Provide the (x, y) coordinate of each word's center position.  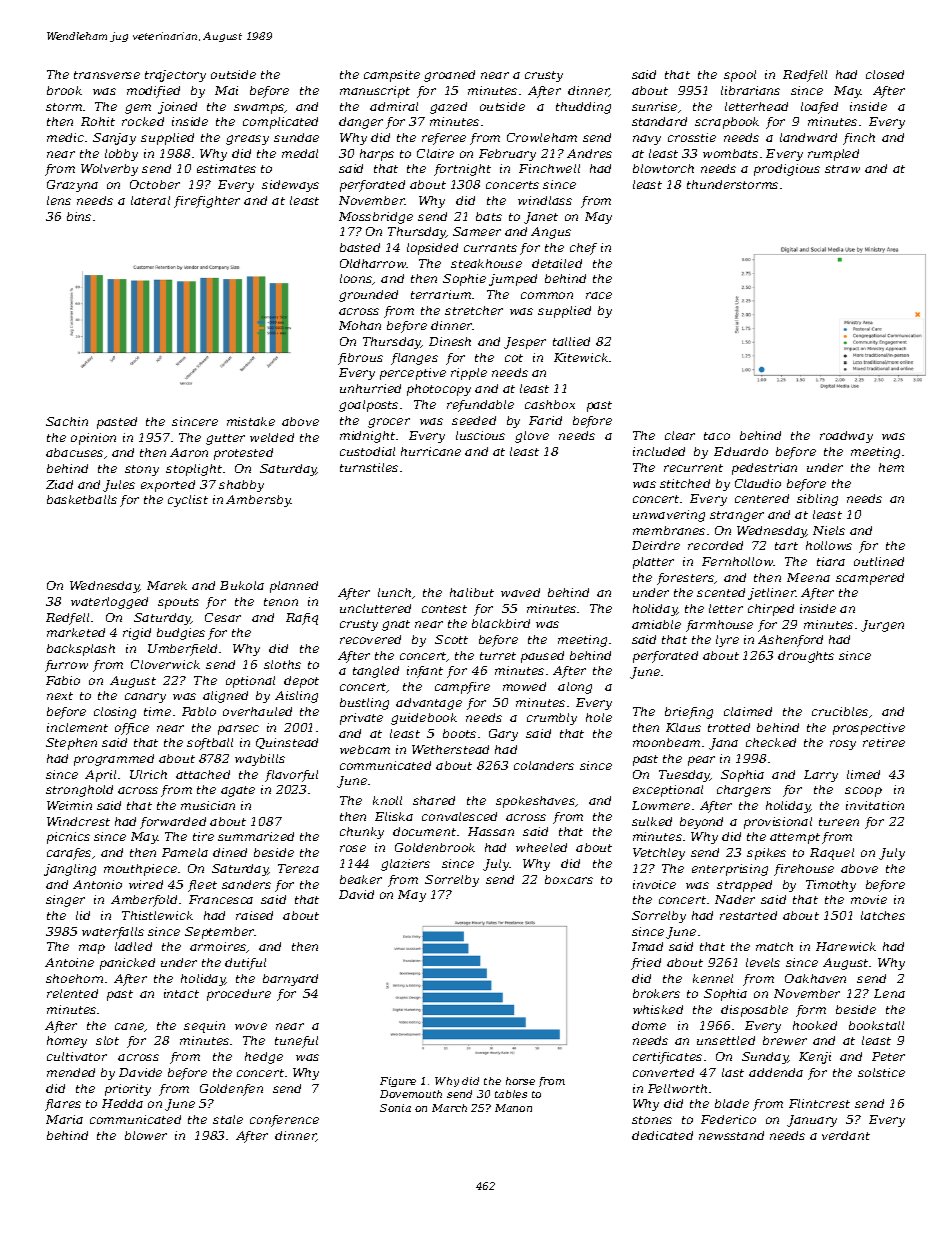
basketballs (82, 499)
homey (67, 1042)
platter (653, 563)
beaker (361, 879)
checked (771, 742)
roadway (846, 437)
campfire (462, 688)
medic (65, 137)
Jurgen (882, 626)
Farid (545, 420)
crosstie (692, 137)
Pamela (185, 852)
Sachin (67, 421)
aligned (225, 697)
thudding (583, 108)
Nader (735, 899)
